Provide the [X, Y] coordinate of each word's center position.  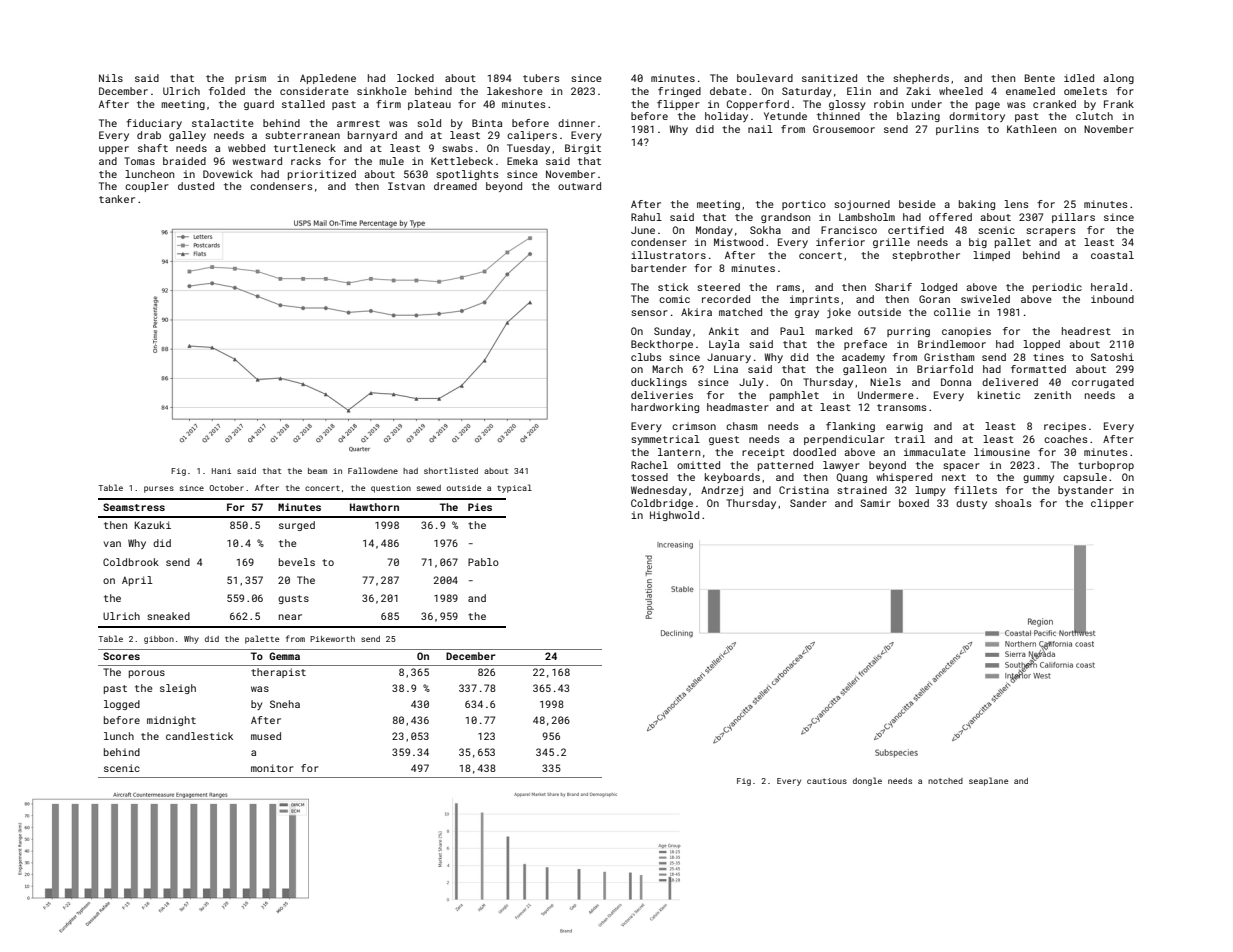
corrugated [1103, 383]
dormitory [977, 117]
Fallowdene [373, 470]
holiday [726, 117]
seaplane [988, 781]
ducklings [659, 383]
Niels [885, 382]
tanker [117, 199]
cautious [827, 781]
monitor [272, 768]
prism [250, 79]
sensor [649, 313]
